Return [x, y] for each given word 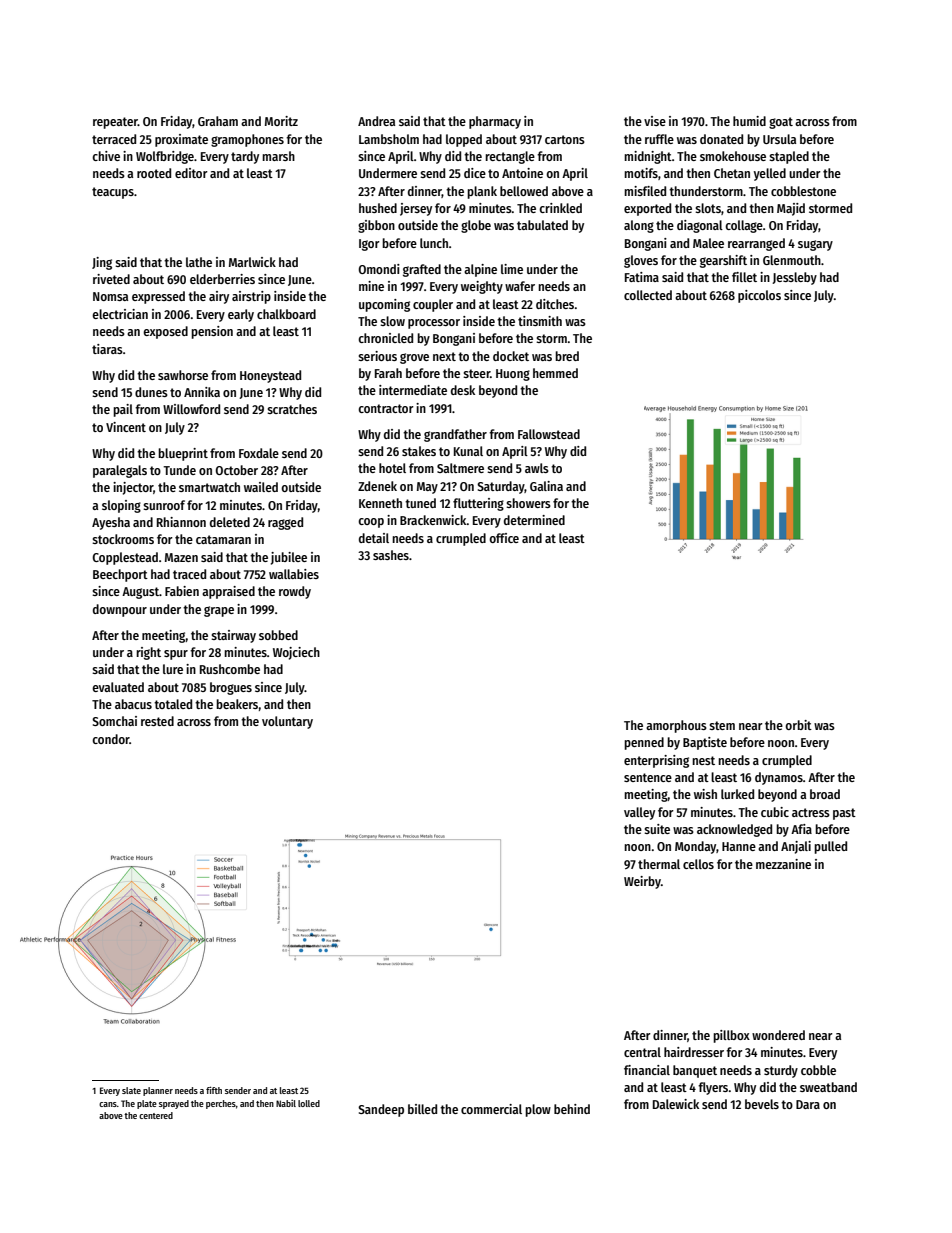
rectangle [510, 157]
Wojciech [296, 653]
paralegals [120, 471]
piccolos [759, 296]
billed [422, 1109]
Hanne [739, 846]
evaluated [118, 687]
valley [639, 813]
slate [131, 1090]
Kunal [468, 451]
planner [158, 1091]
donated [721, 139]
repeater [115, 123]
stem [722, 725]
